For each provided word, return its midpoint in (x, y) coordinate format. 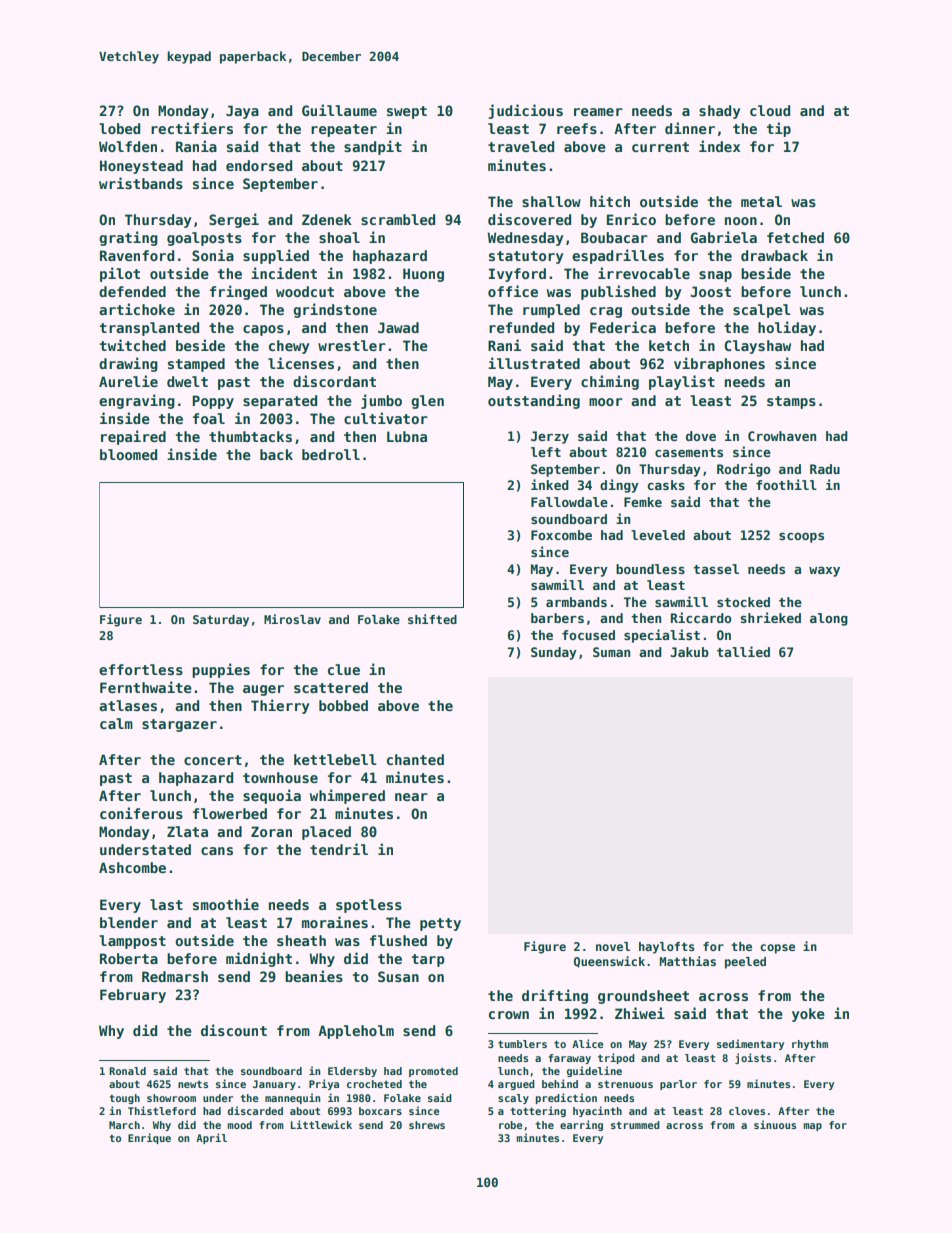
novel (613, 946)
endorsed (259, 165)
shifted (432, 619)
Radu (825, 469)
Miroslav (292, 619)
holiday (787, 328)
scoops (801, 538)
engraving (137, 401)
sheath (301, 940)
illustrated (534, 363)
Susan (398, 976)
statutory (526, 257)
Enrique (149, 1138)
